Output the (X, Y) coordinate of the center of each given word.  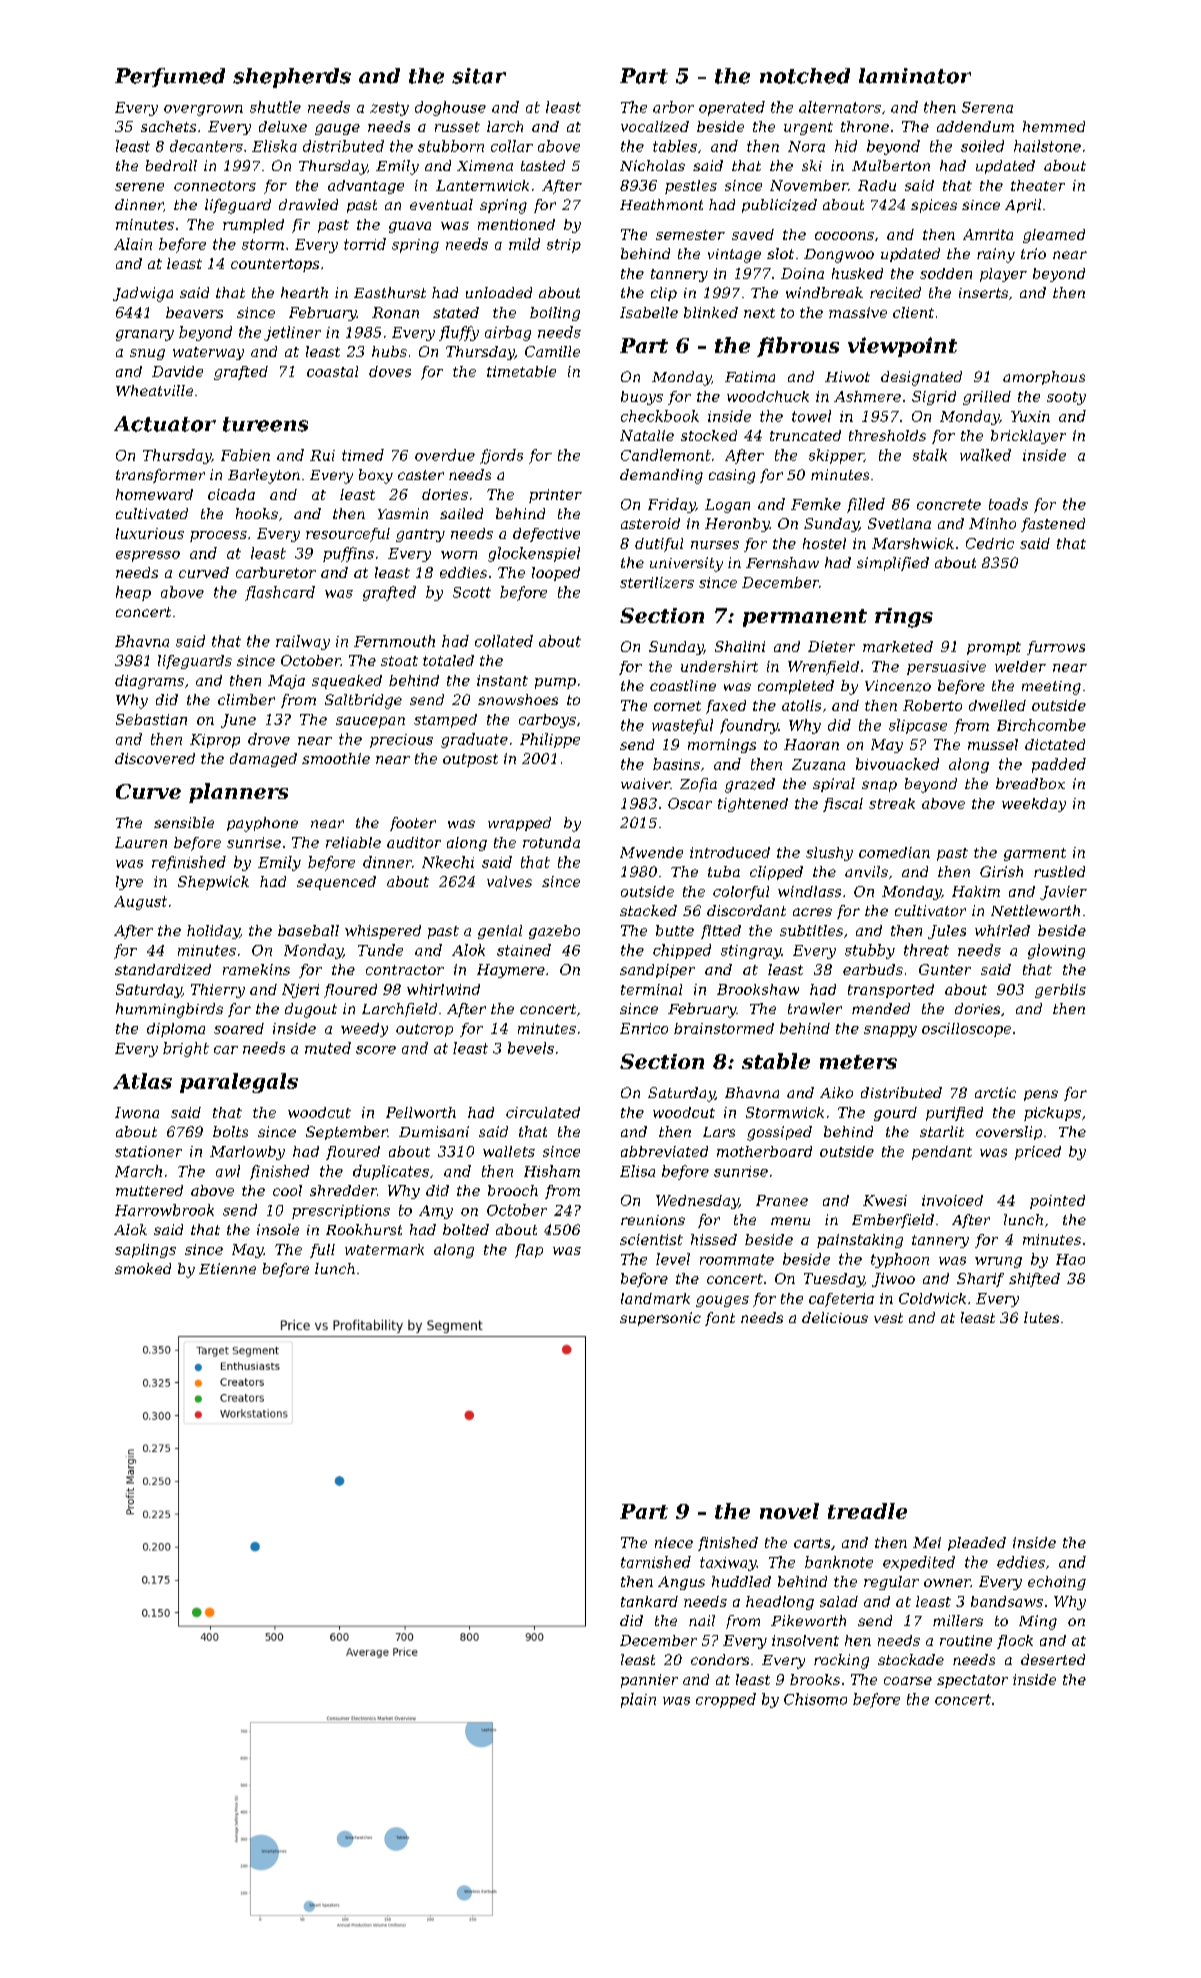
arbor (673, 107)
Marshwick (913, 543)
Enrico (644, 1028)
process (218, 536)
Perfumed (170, 77)
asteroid (650, 523)
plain (638, 1700)
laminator (915, 76)
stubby (870, 951)
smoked (143, 1268)
